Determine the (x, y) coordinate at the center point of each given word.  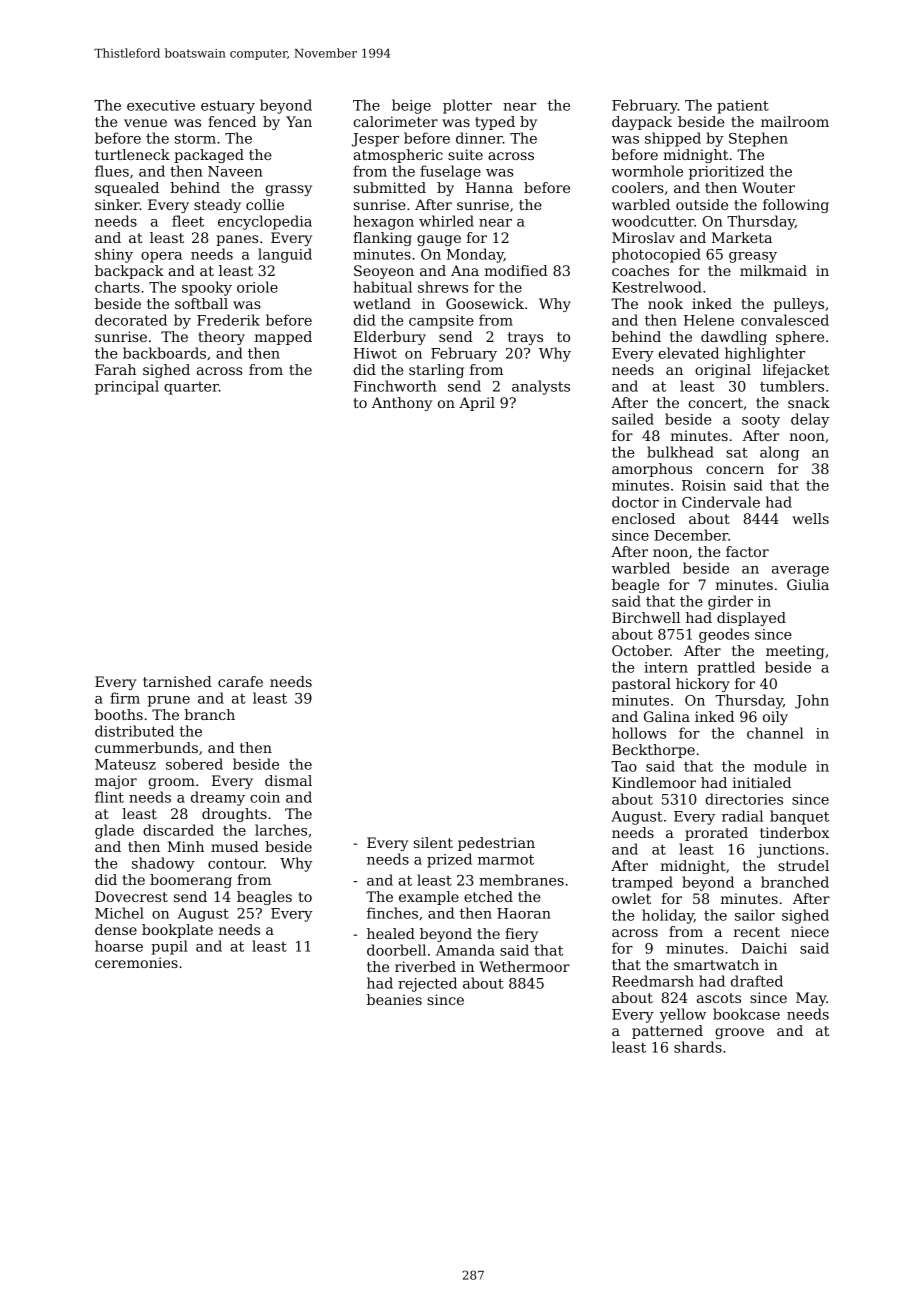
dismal (288, 780)
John (812, 701)
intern (666, 667)
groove (739, 1033)
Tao (624, 766)
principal (127, 387)
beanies (394, 999)
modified (516, 270)
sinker (117, 204)
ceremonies (136, 962)
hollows (639, 733)
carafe (240, 681)
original (723, 371)
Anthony (402, 404)
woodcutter (653, 221)
